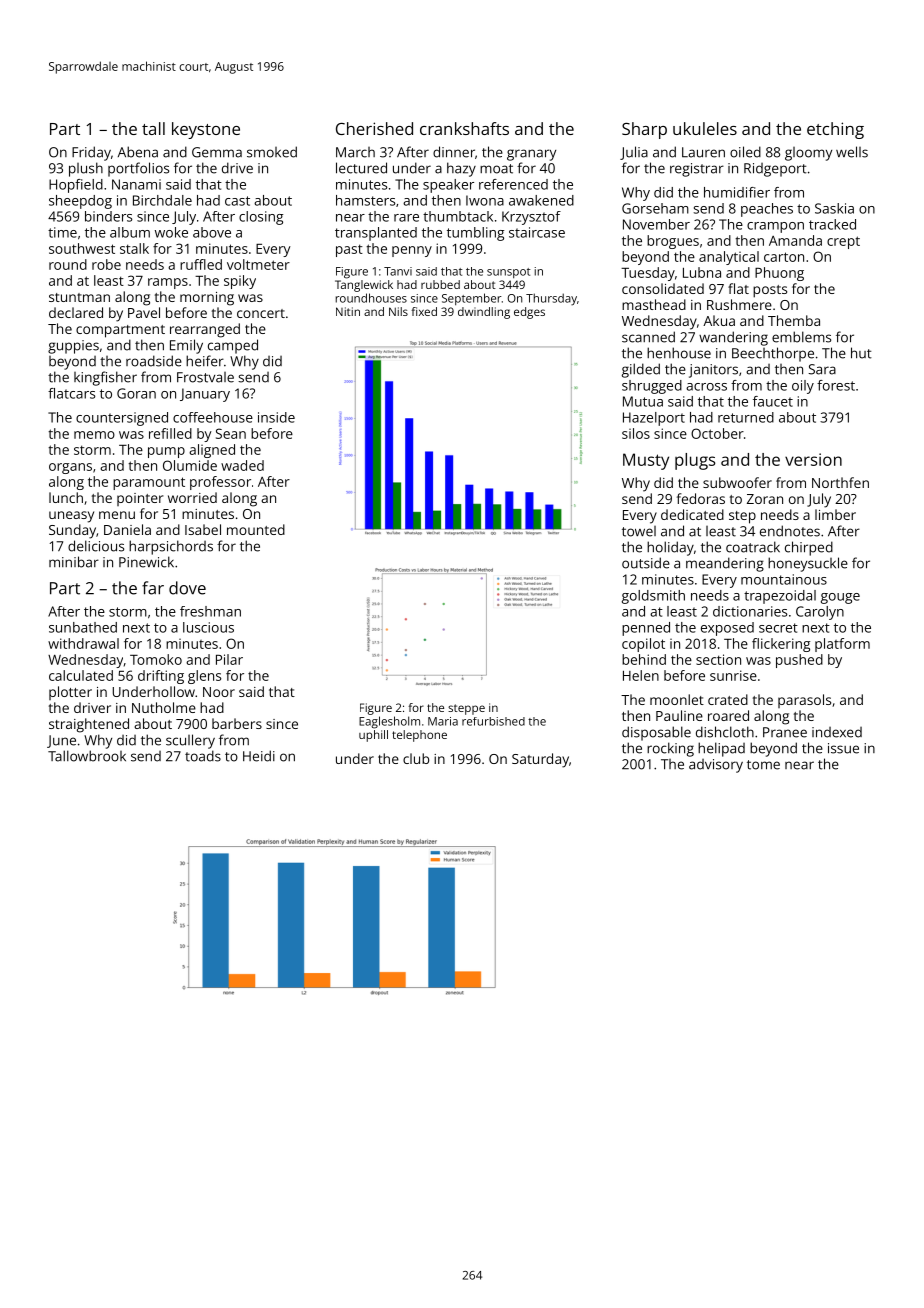 The width and height of the document is (924, 1308). What do you see at coordinates (237, 723) in the document?
I see `barbers` at bounding box center [237, 723].
